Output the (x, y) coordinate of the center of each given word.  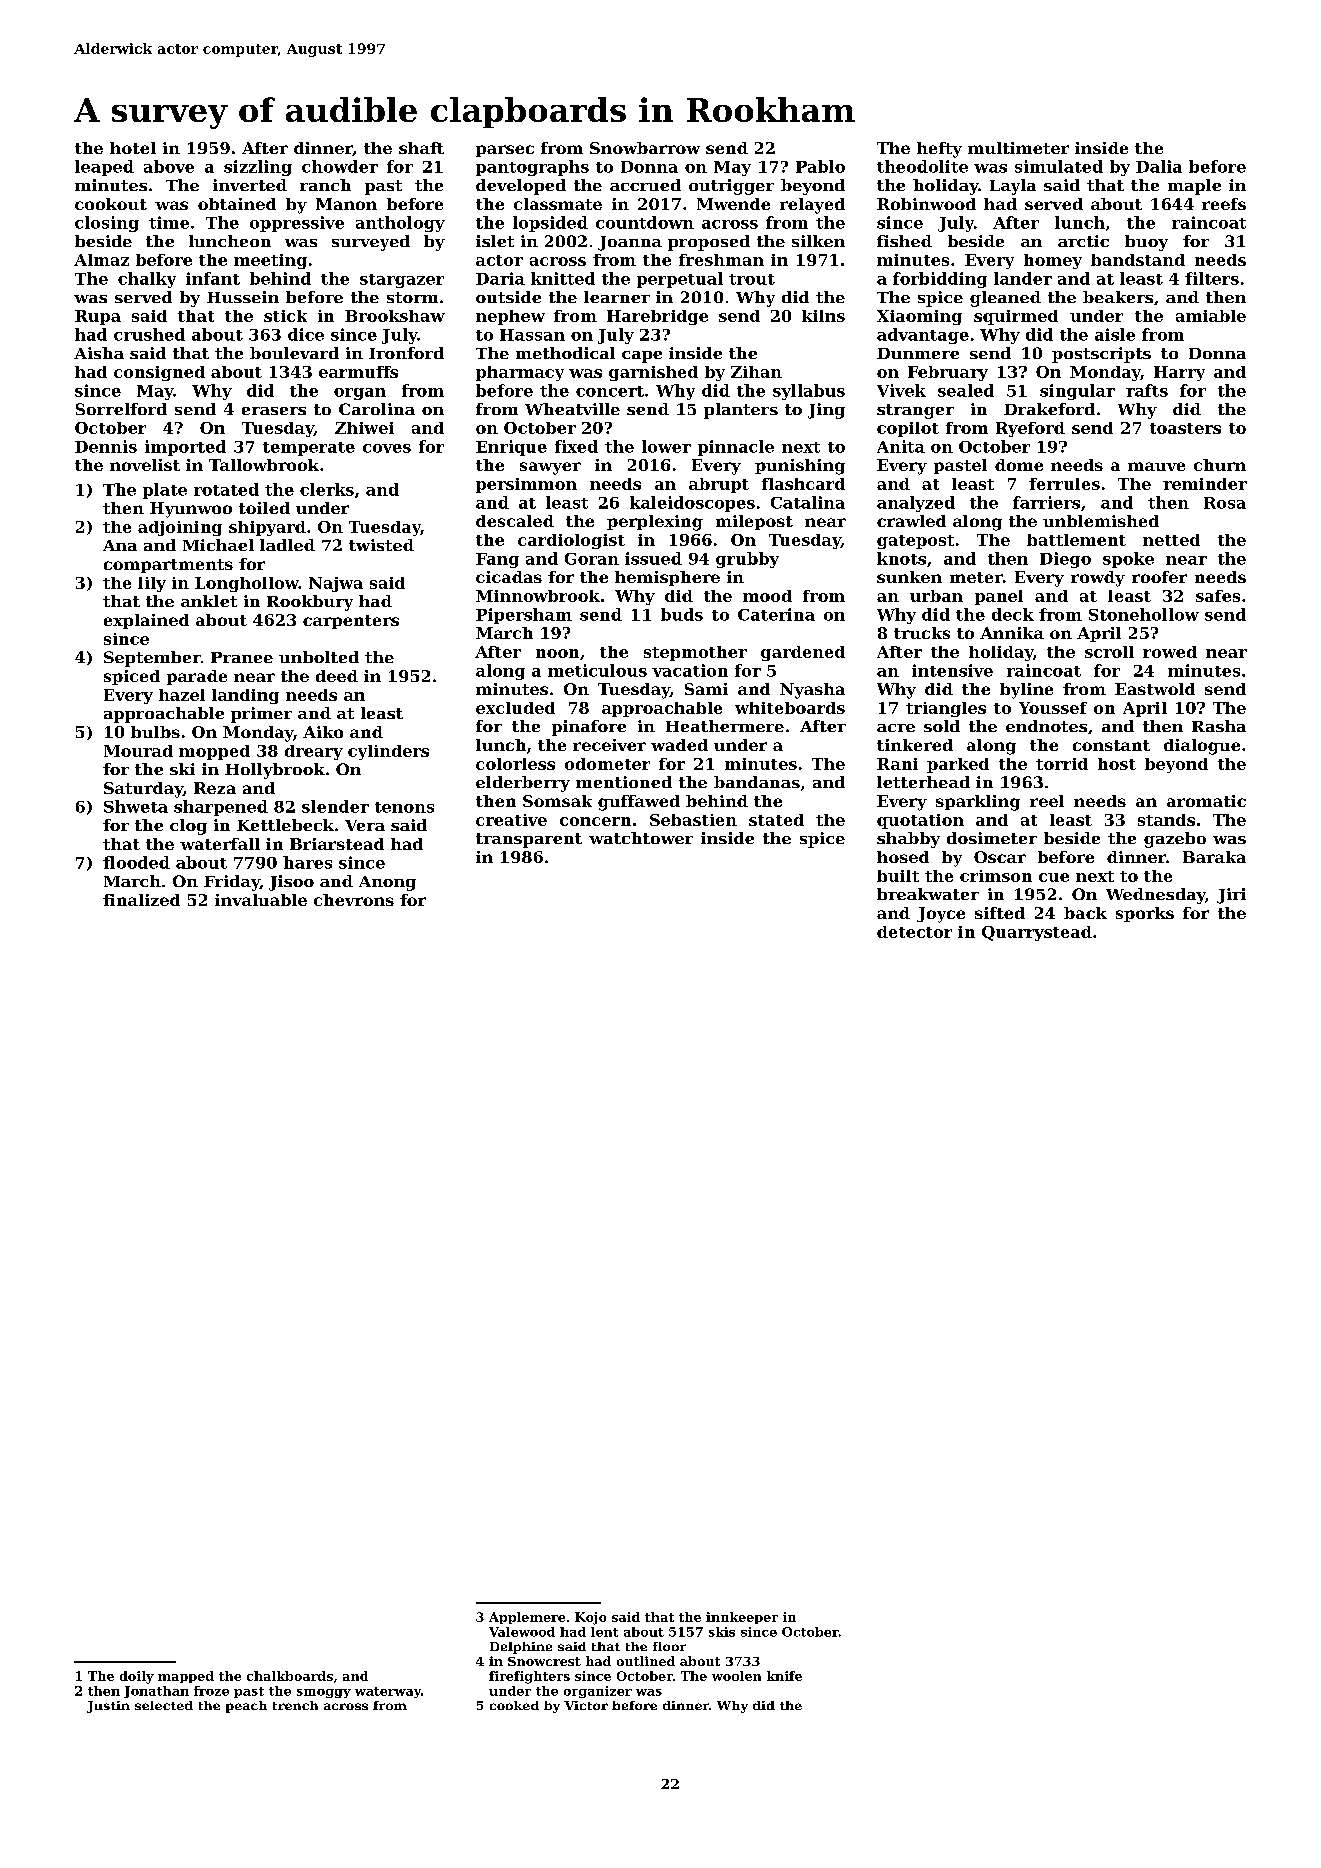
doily (137, 1677)
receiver (609, 745)
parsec (505, 151)
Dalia (1159, 166)
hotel (133, 148)
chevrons (354, 900)
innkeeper (742, 1618)
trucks (922, 633)
